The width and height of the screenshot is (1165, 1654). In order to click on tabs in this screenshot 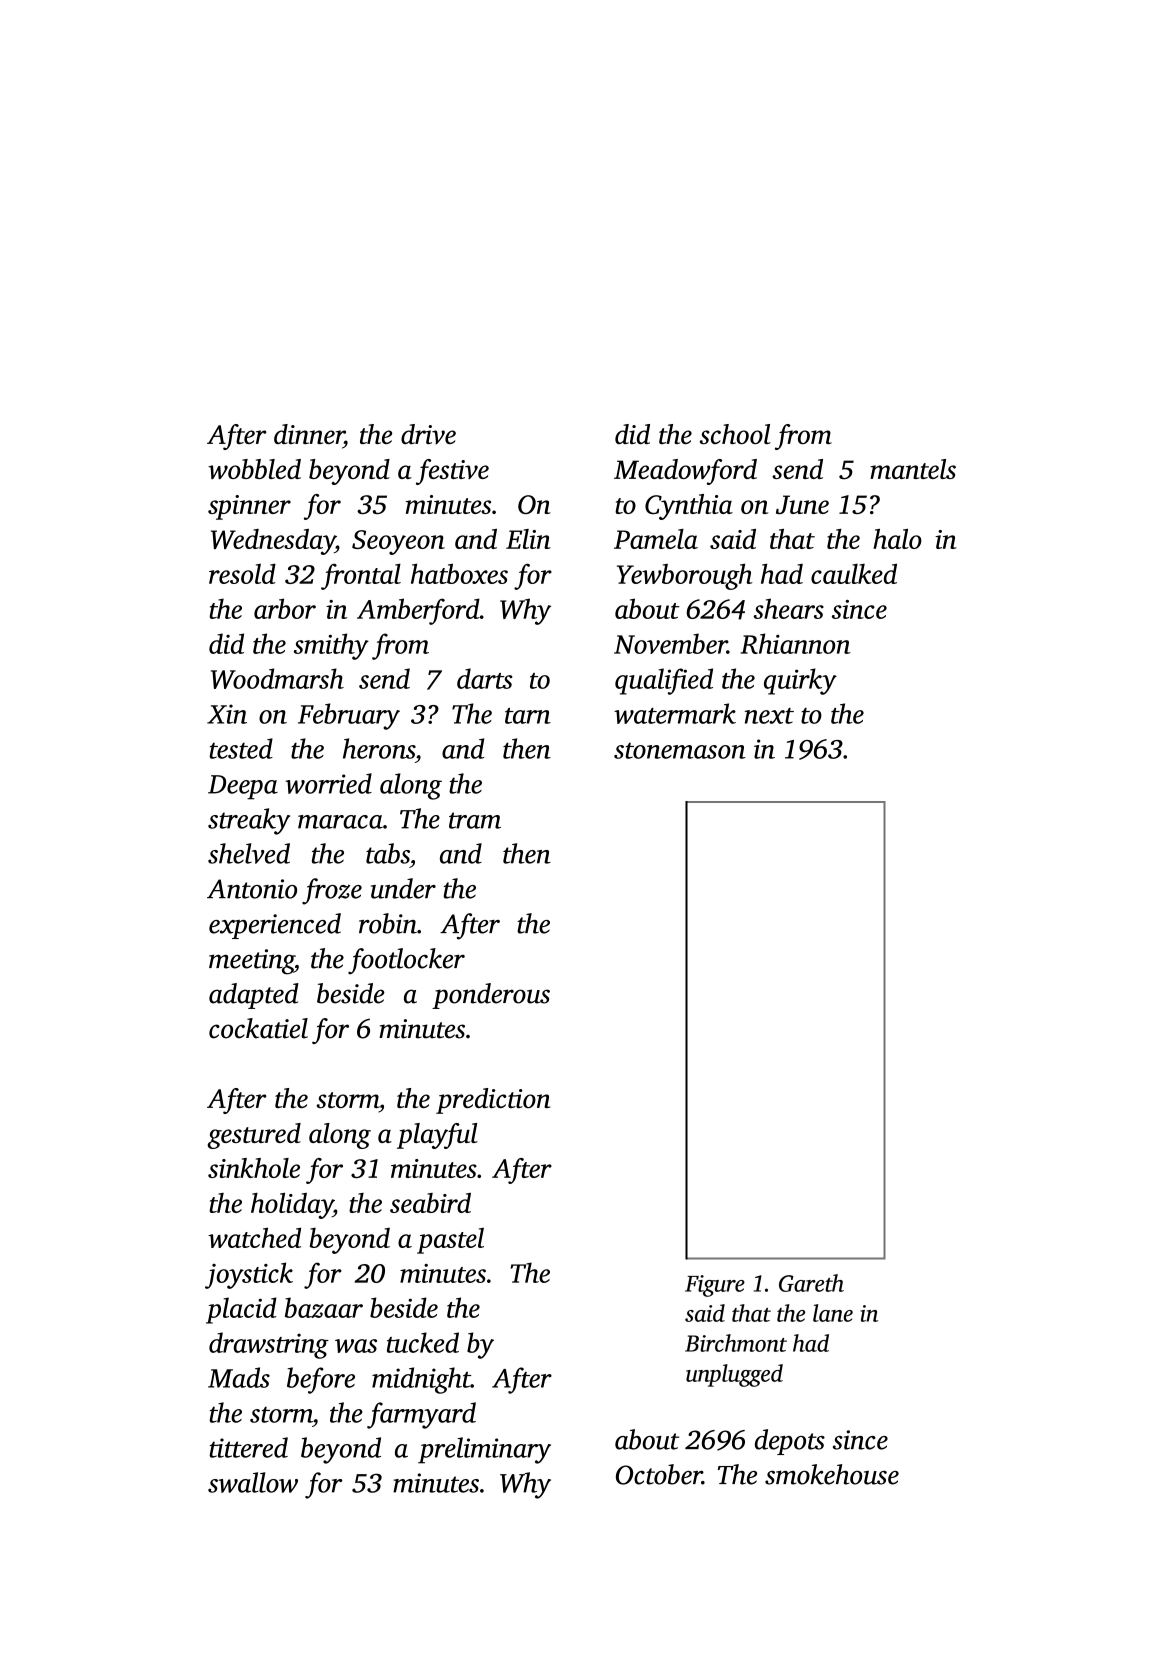, I will do `click(388, 853)`.
